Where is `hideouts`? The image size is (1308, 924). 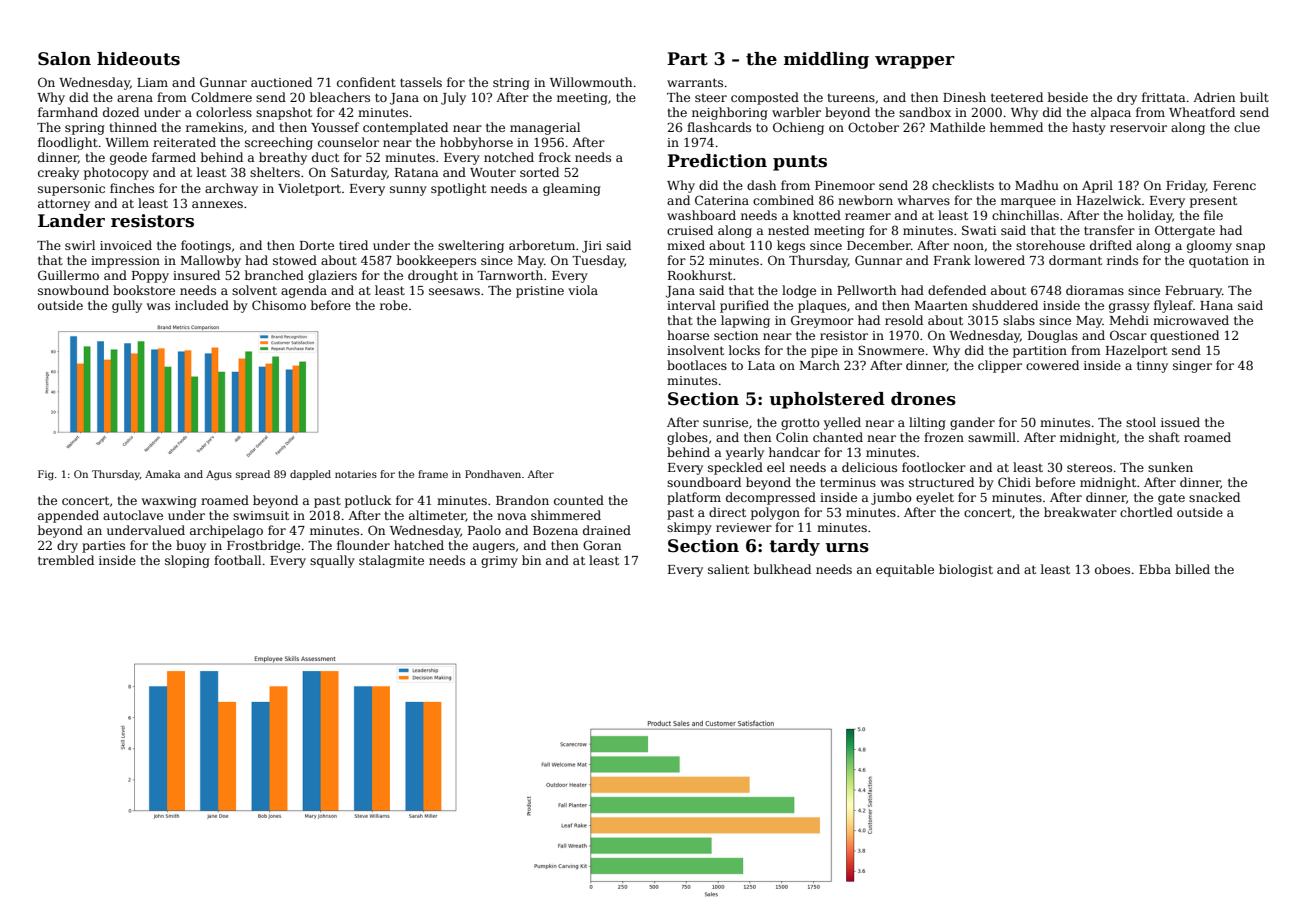
hideouts is located at coordinates (138, 59).
